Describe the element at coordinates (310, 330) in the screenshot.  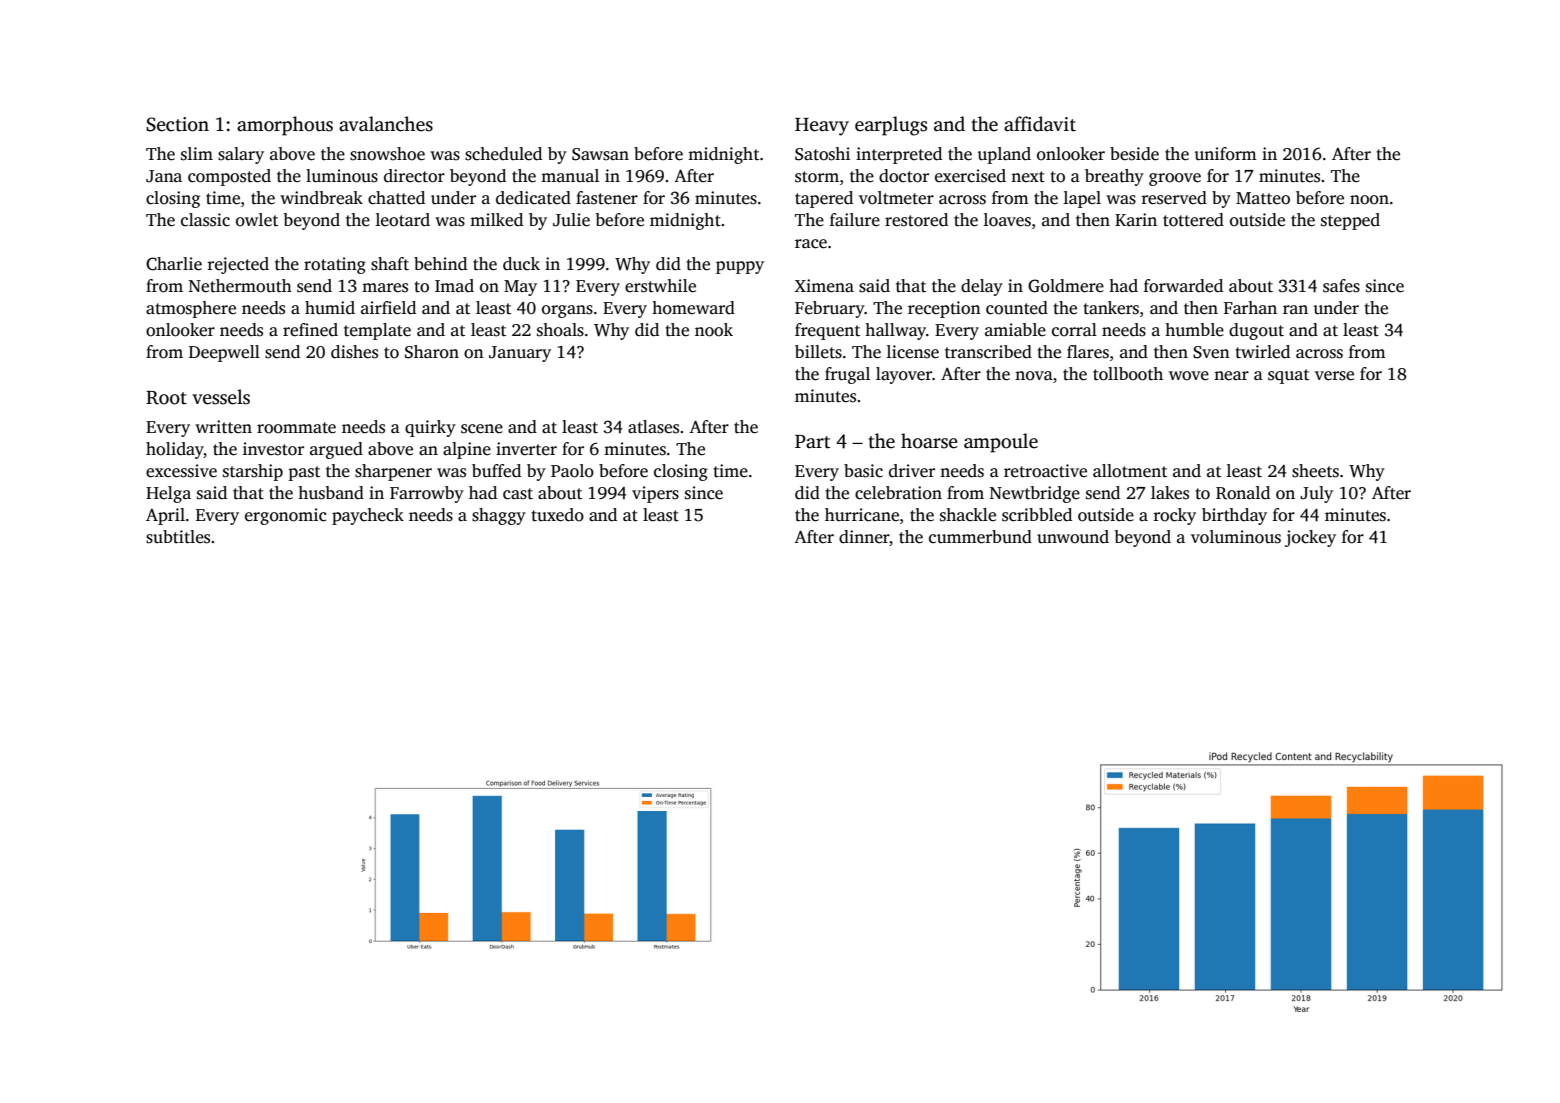
I see `refined` at that location.
